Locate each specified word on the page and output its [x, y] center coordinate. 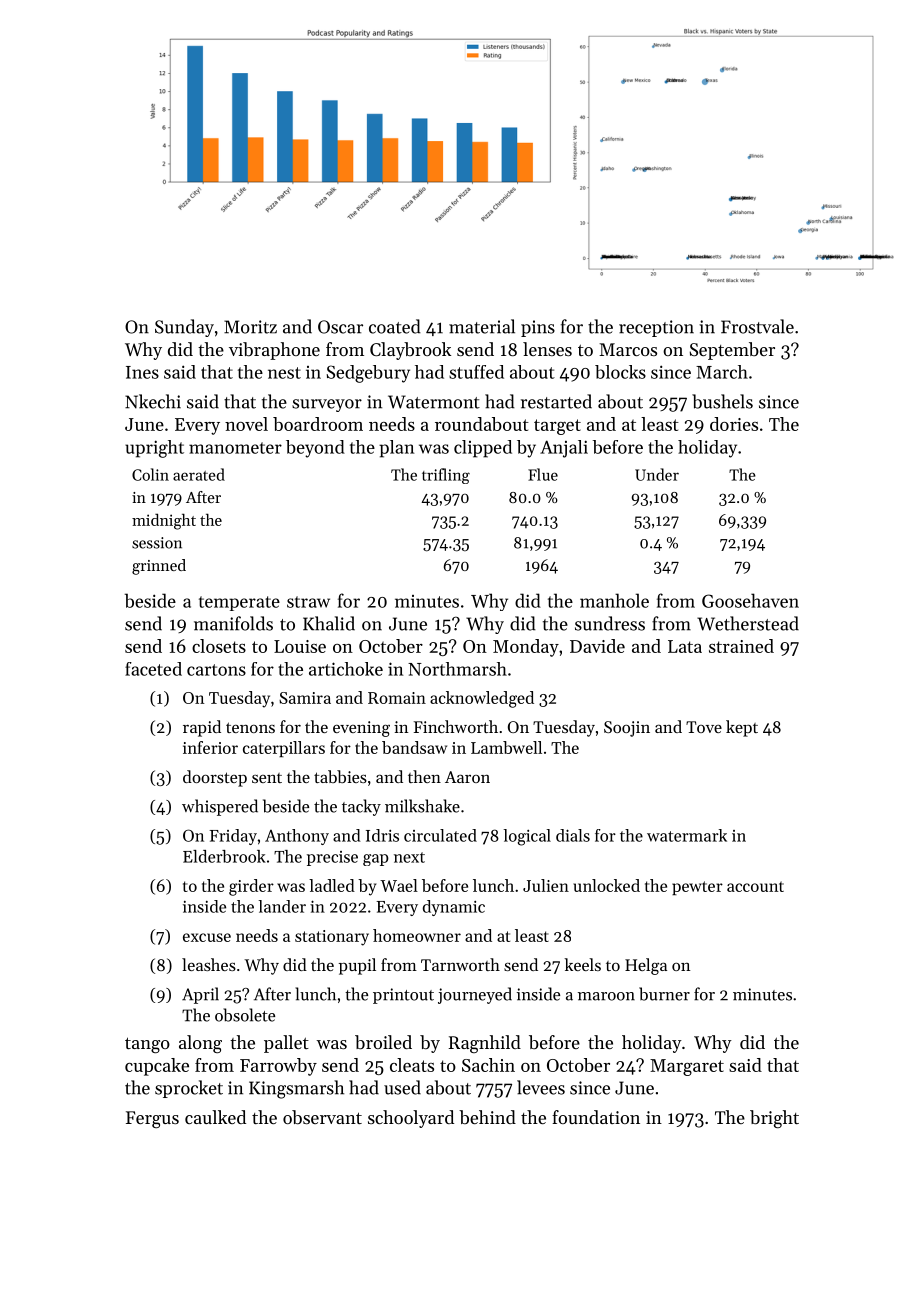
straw [308, 602]
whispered [220, 807]
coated [395, 326]
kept [742, 728]
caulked [215, 1117]
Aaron [467, 777]
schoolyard [411, 1119]
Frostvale [757, 326]
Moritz [250, 327]
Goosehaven [750, 600]
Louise [300, 646]
